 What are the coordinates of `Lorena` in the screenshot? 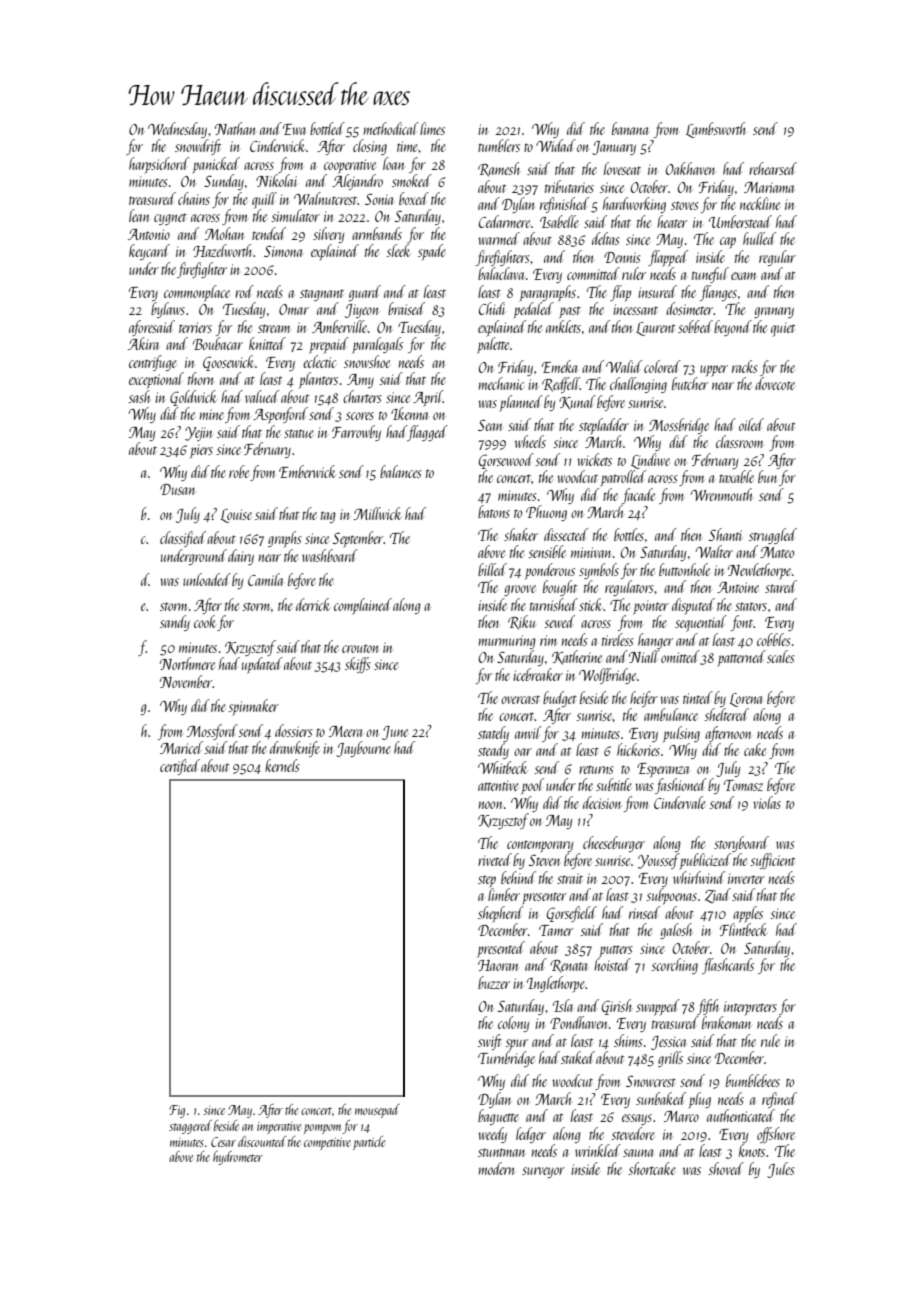 It's located at (746, 700).
